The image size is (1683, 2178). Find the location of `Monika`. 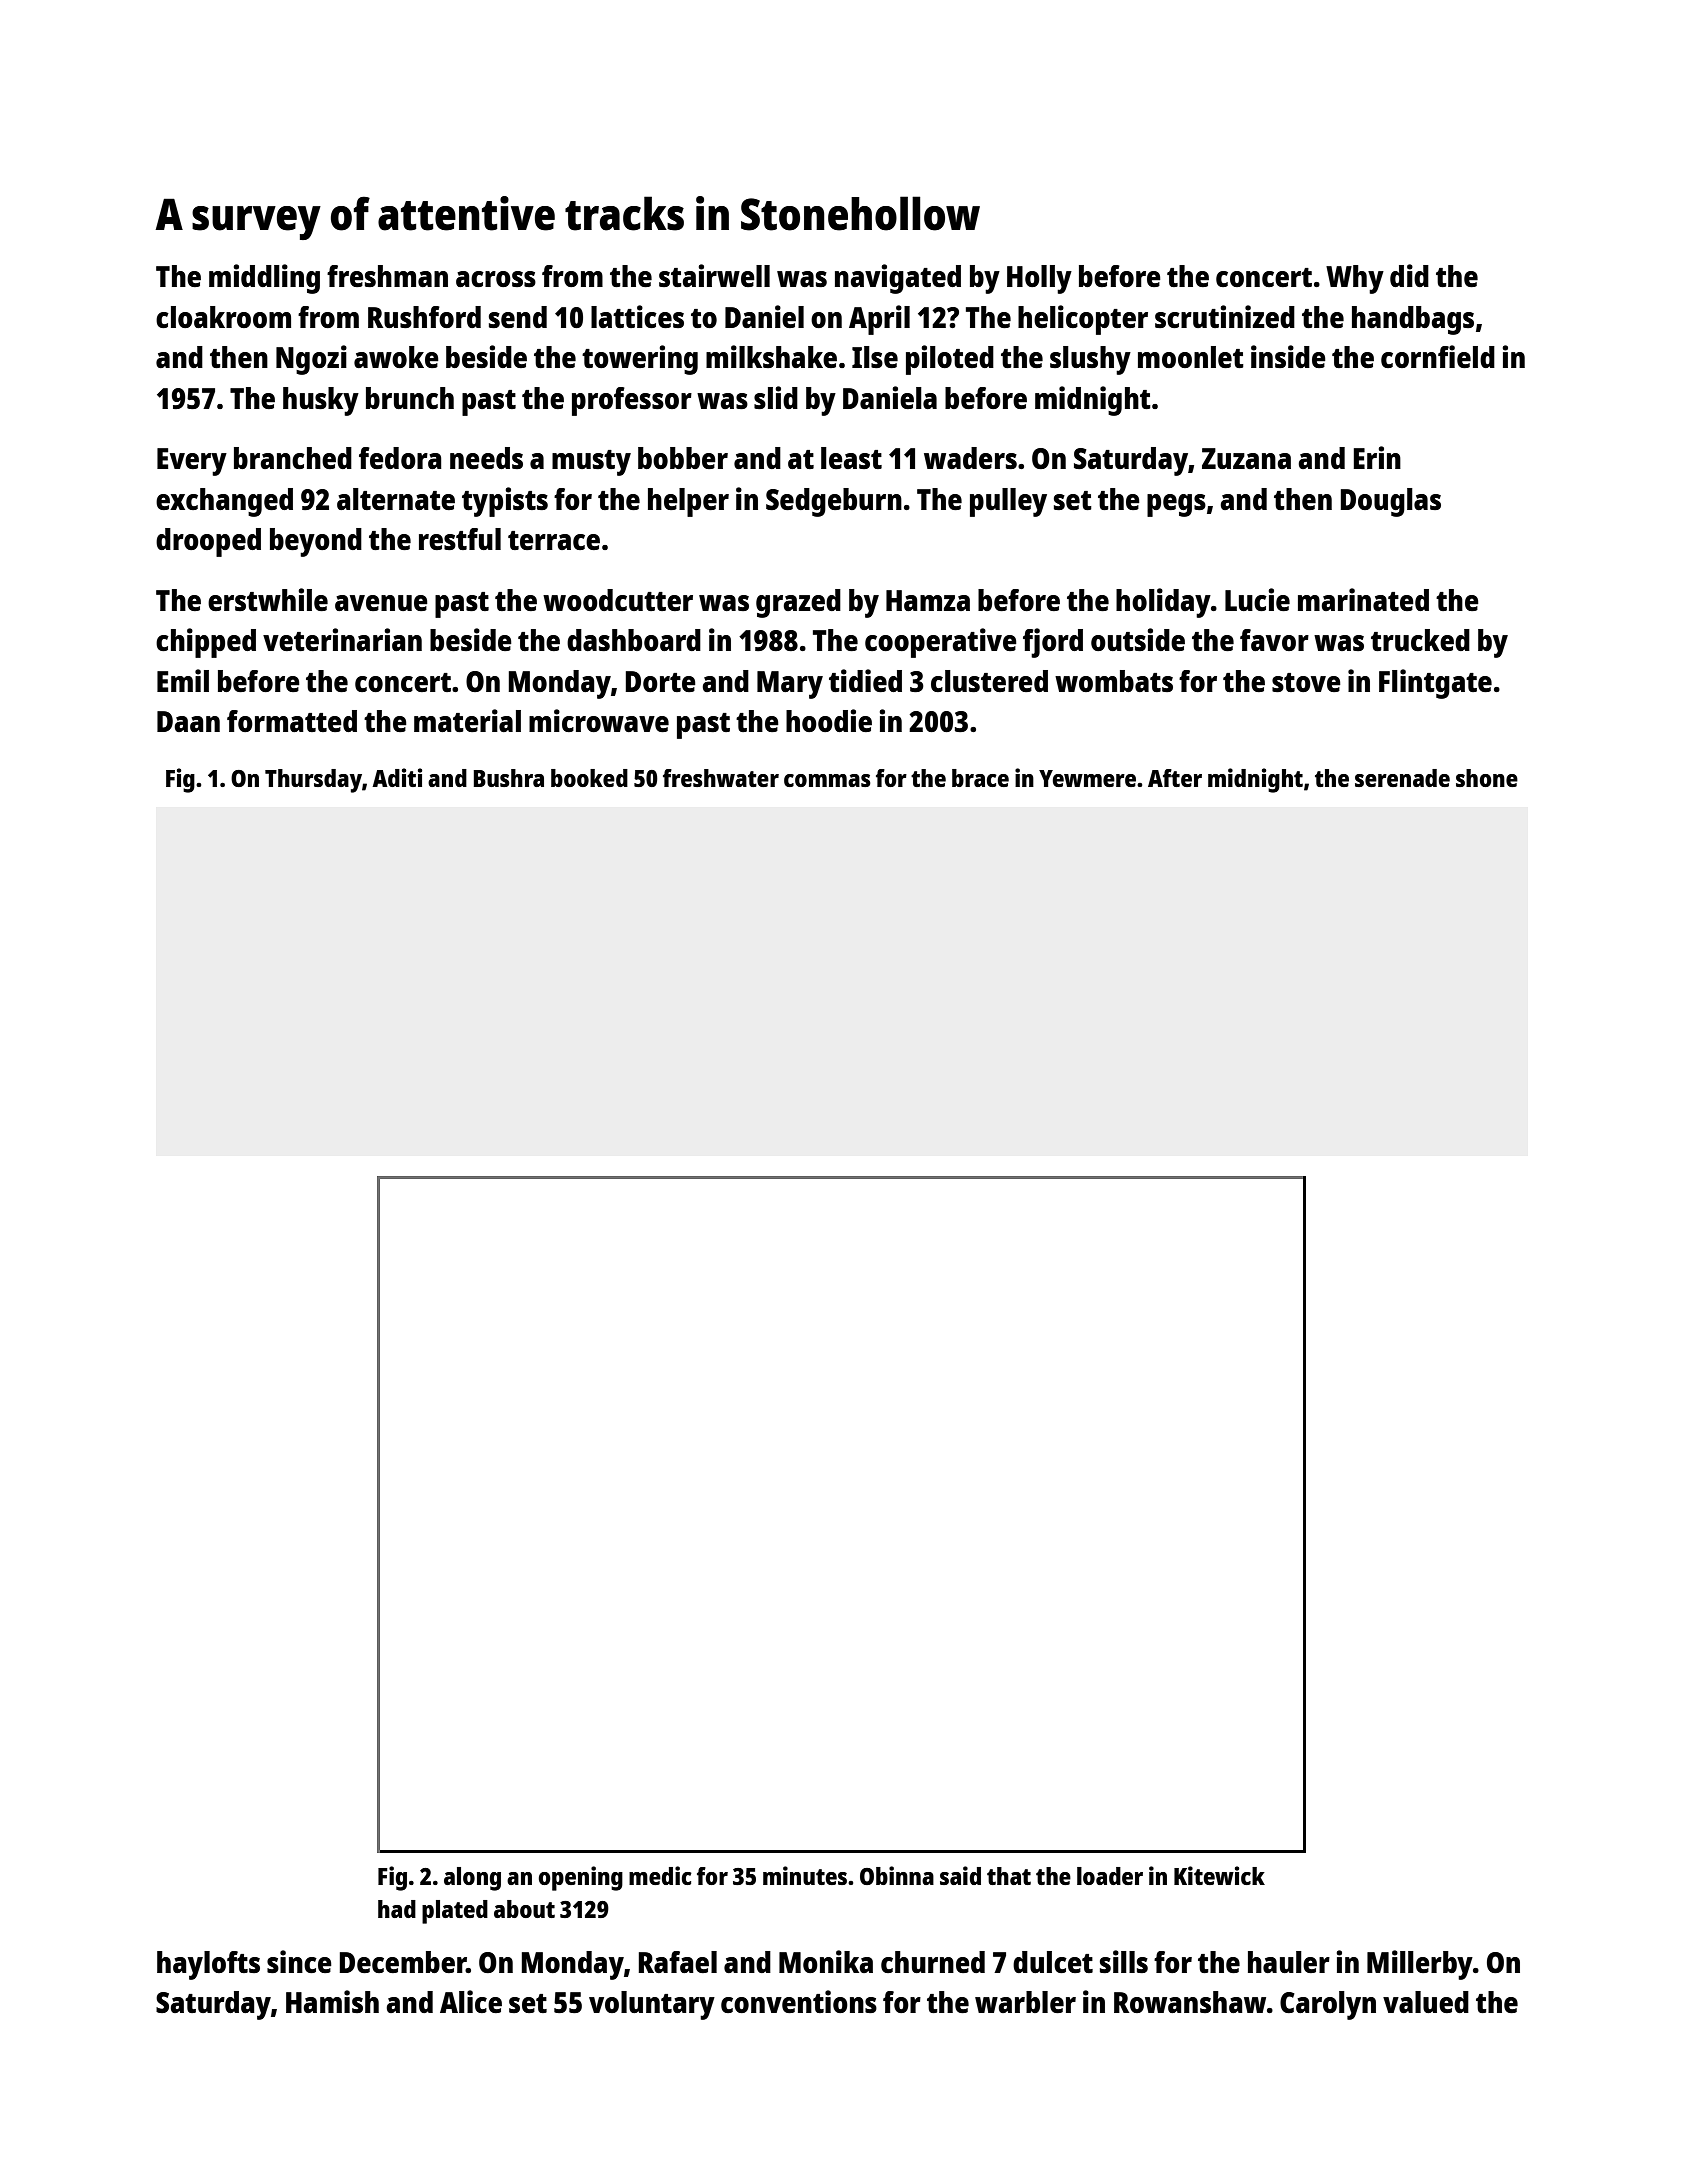

Monika is located at coordinates (826, 1961).
